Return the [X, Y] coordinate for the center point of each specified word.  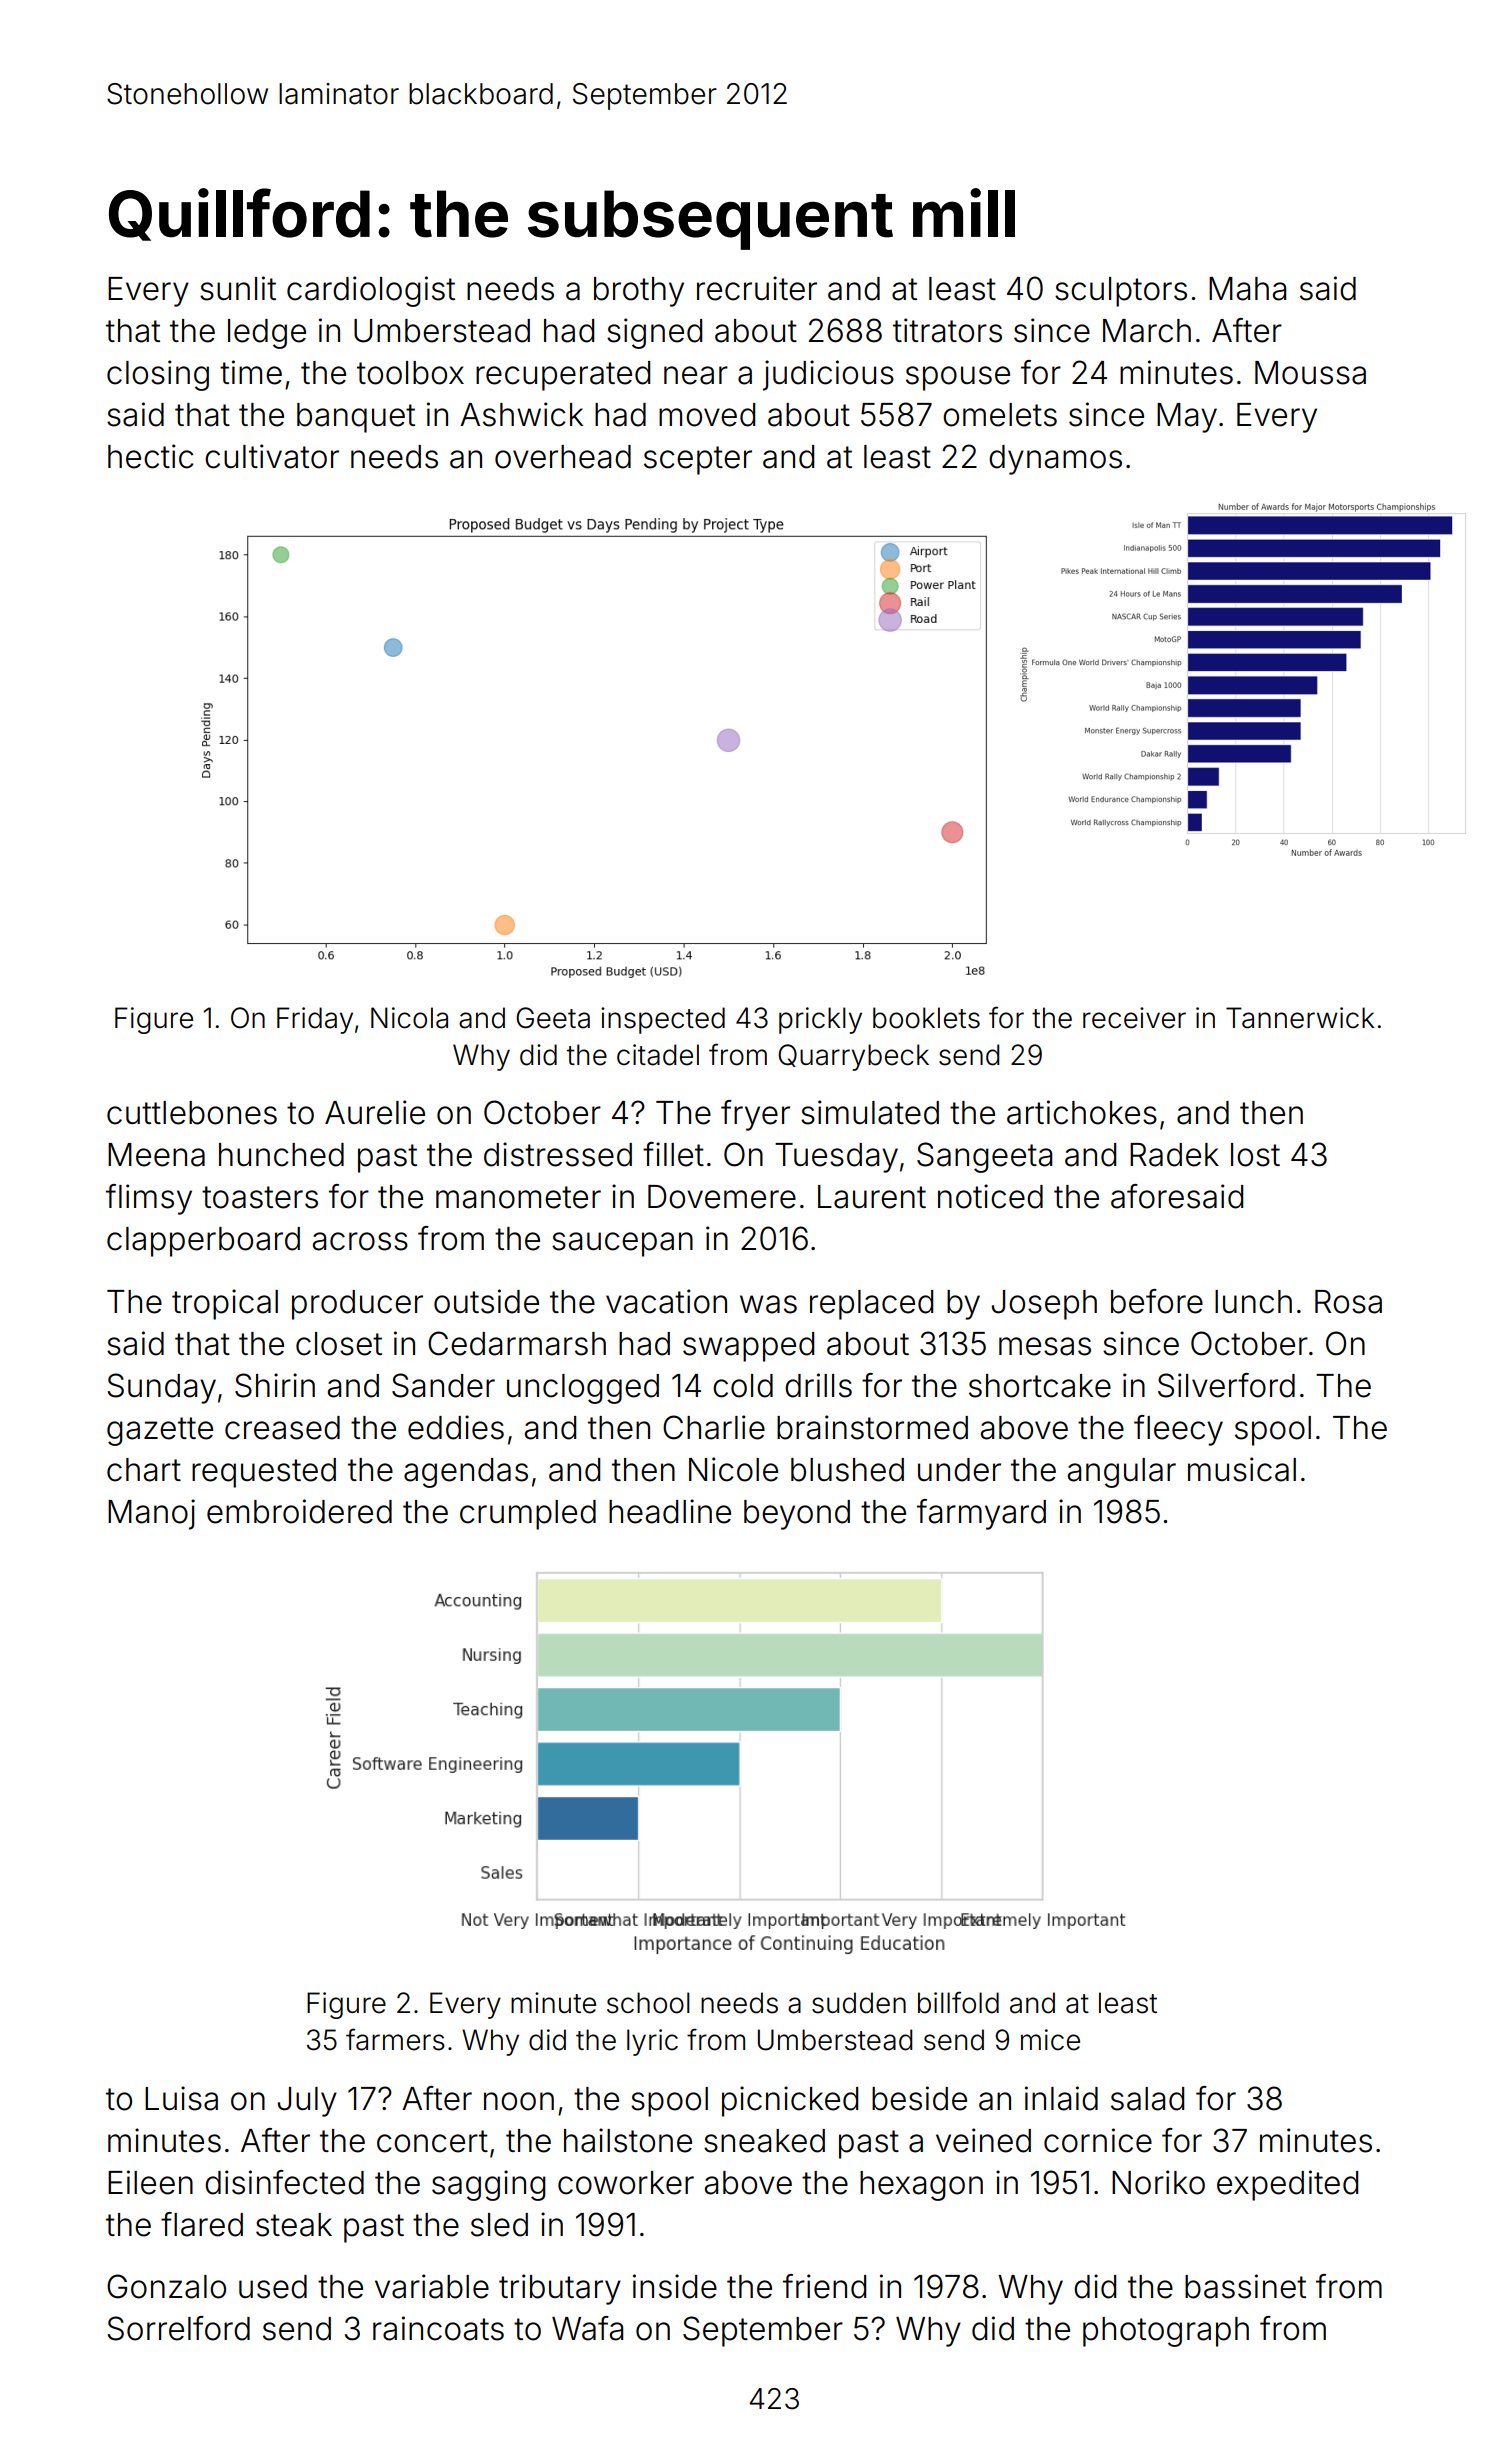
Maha [1247, 289]
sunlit [238, 288]
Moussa [1310, 373]
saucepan [622, 1244]
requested [264, 1473]
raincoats [438, 2328]
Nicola [409, 1018]
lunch [1253, 1302]
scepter [698, 460]
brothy [639, 292]
